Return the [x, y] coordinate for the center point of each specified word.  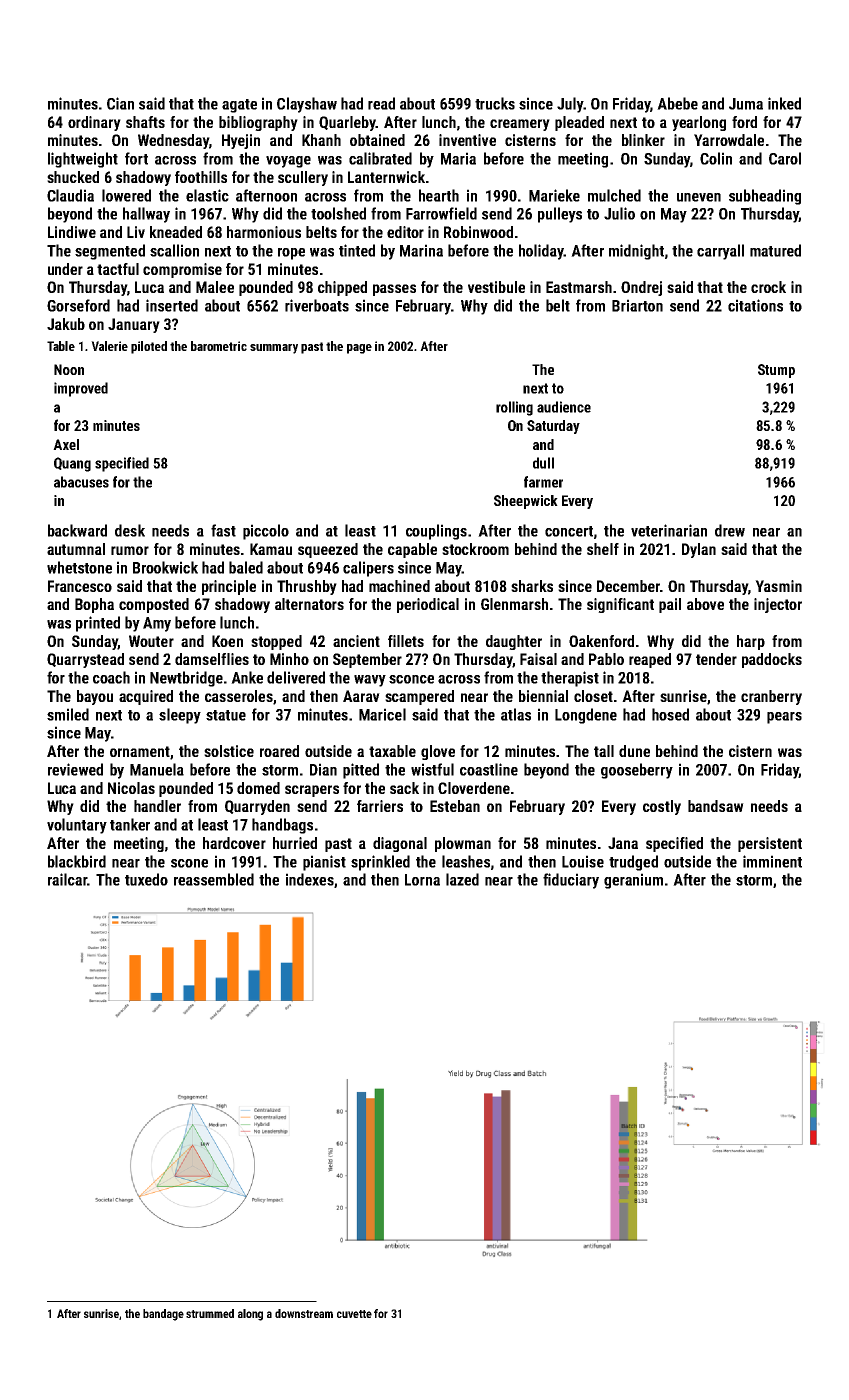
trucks [495, 103]
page [359, 349]
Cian [120, 103]
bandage [163, 1315]
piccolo [266, 532]
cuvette [354, 1314]
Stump [776, 371]
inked [784, 103]
